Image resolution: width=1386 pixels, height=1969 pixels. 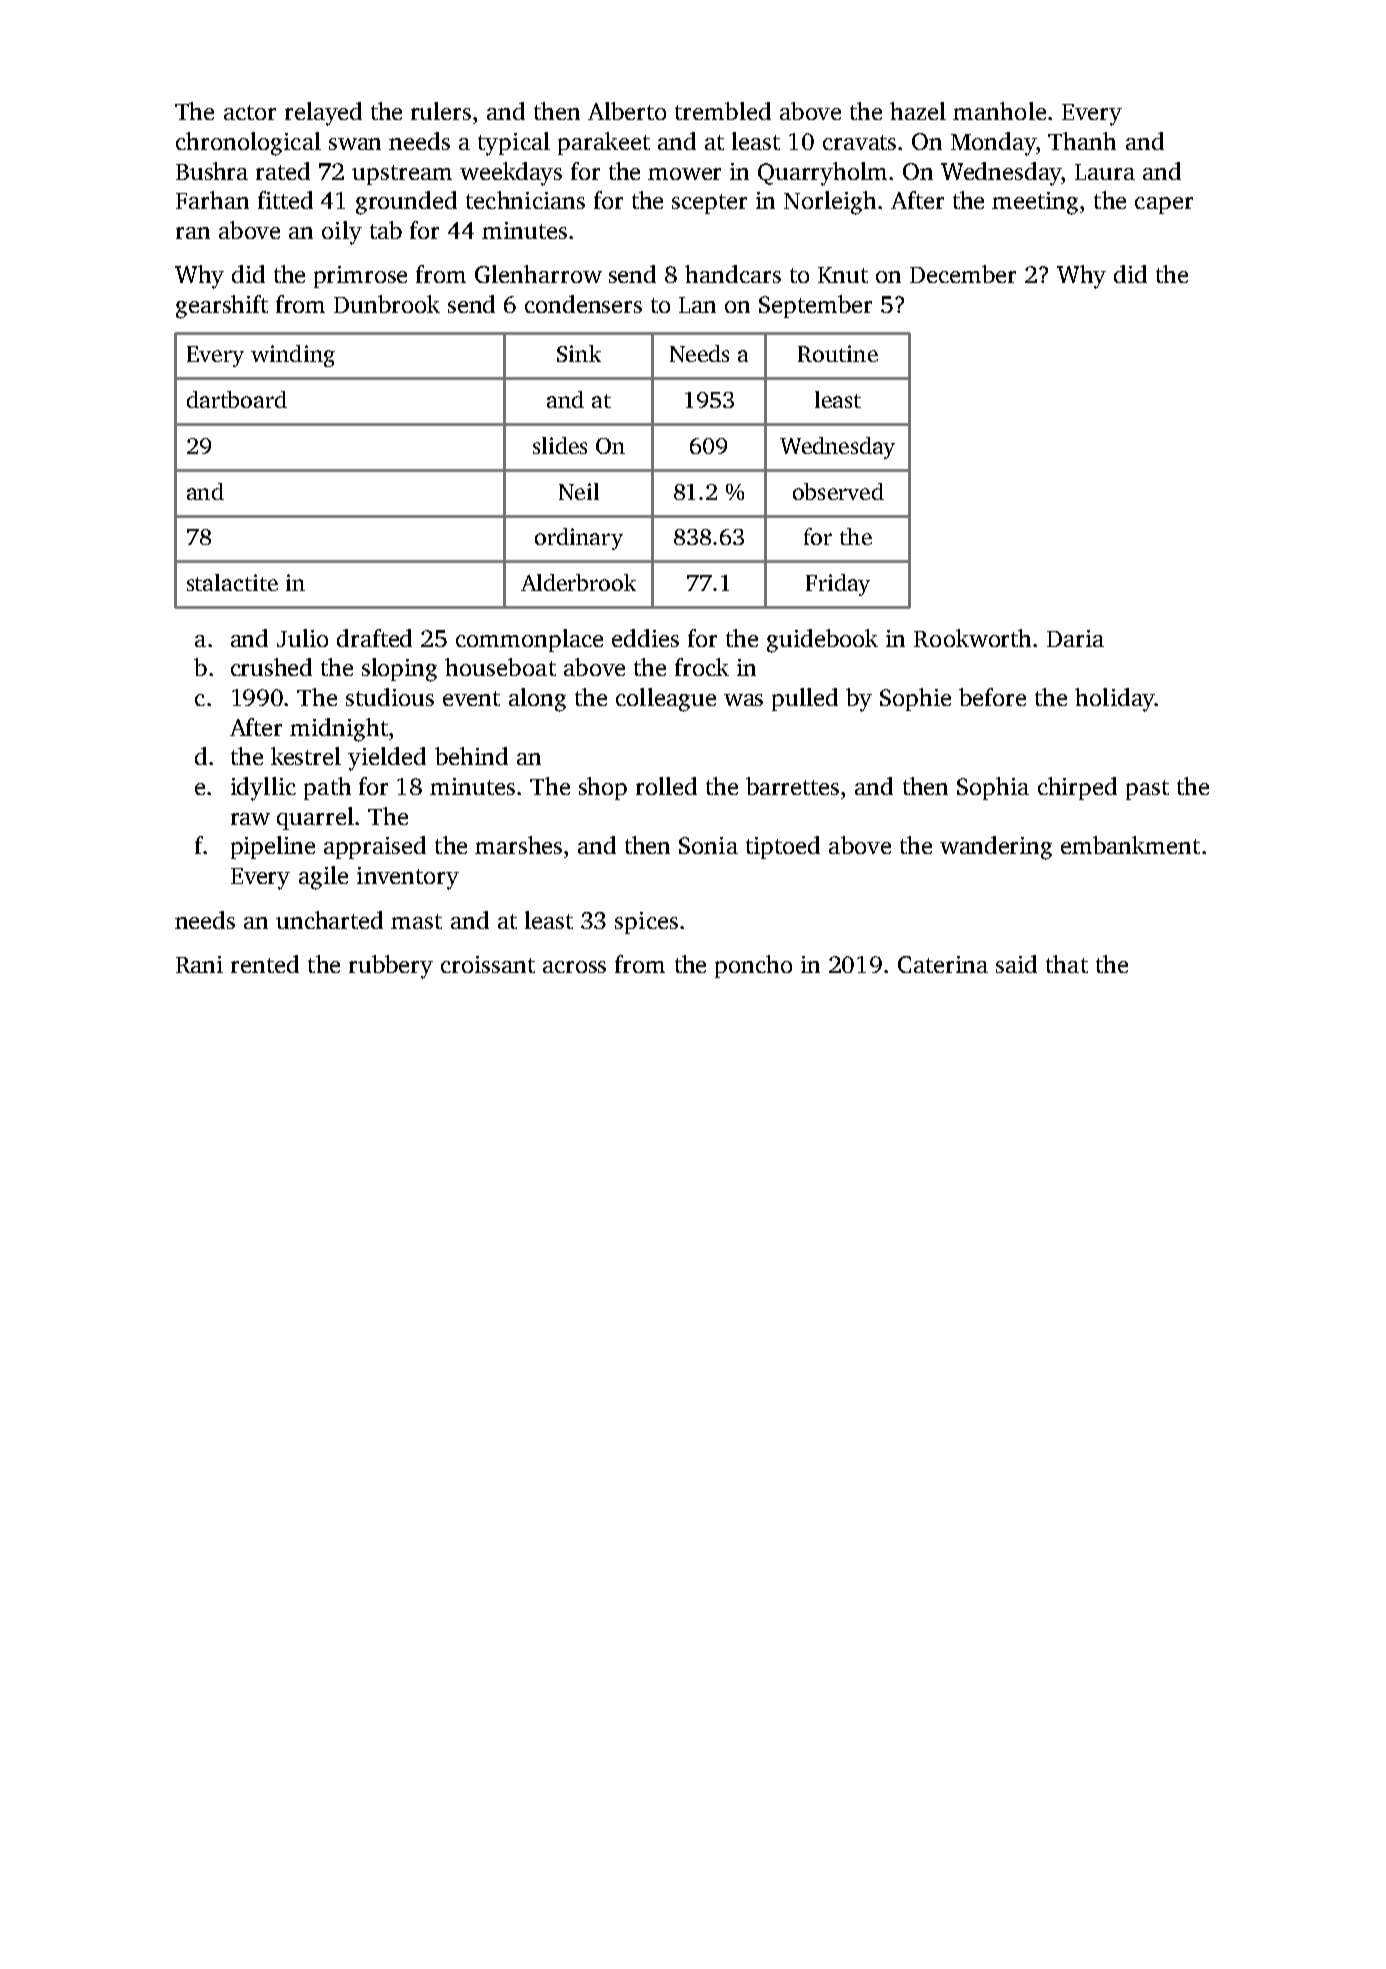 What do you see at coordinates (579, 539) in the page?
I see `ordinary` at bounding box center [579, 539].
